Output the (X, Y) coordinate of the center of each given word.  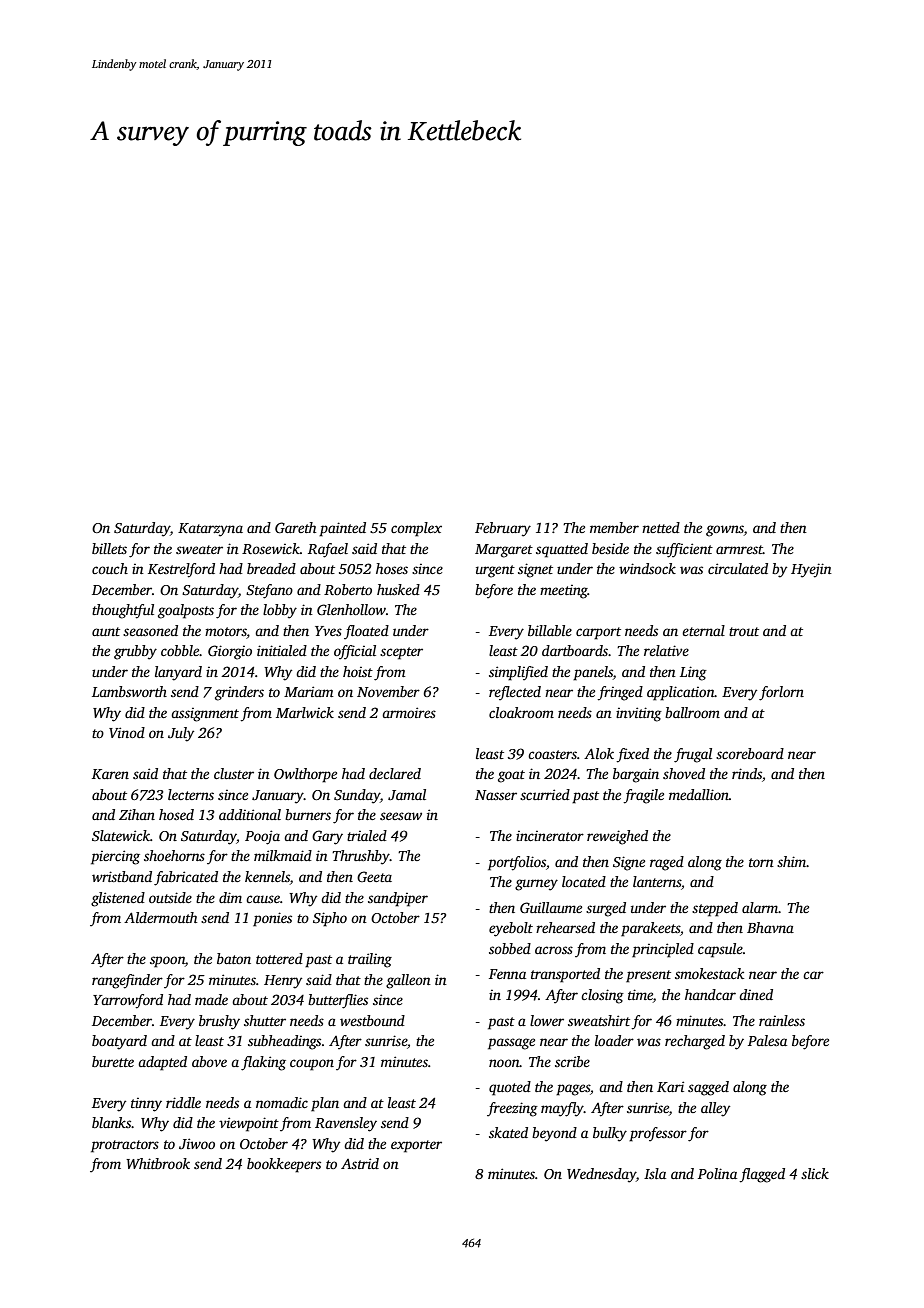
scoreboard (750, 753)
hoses (392, 568)
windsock (647, 568)
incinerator (550, 836)
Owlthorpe (305, 775)
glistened (118, 899)
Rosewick (271, 548)
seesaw (401, 816)
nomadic (282, 1102)
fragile (643, 796)
